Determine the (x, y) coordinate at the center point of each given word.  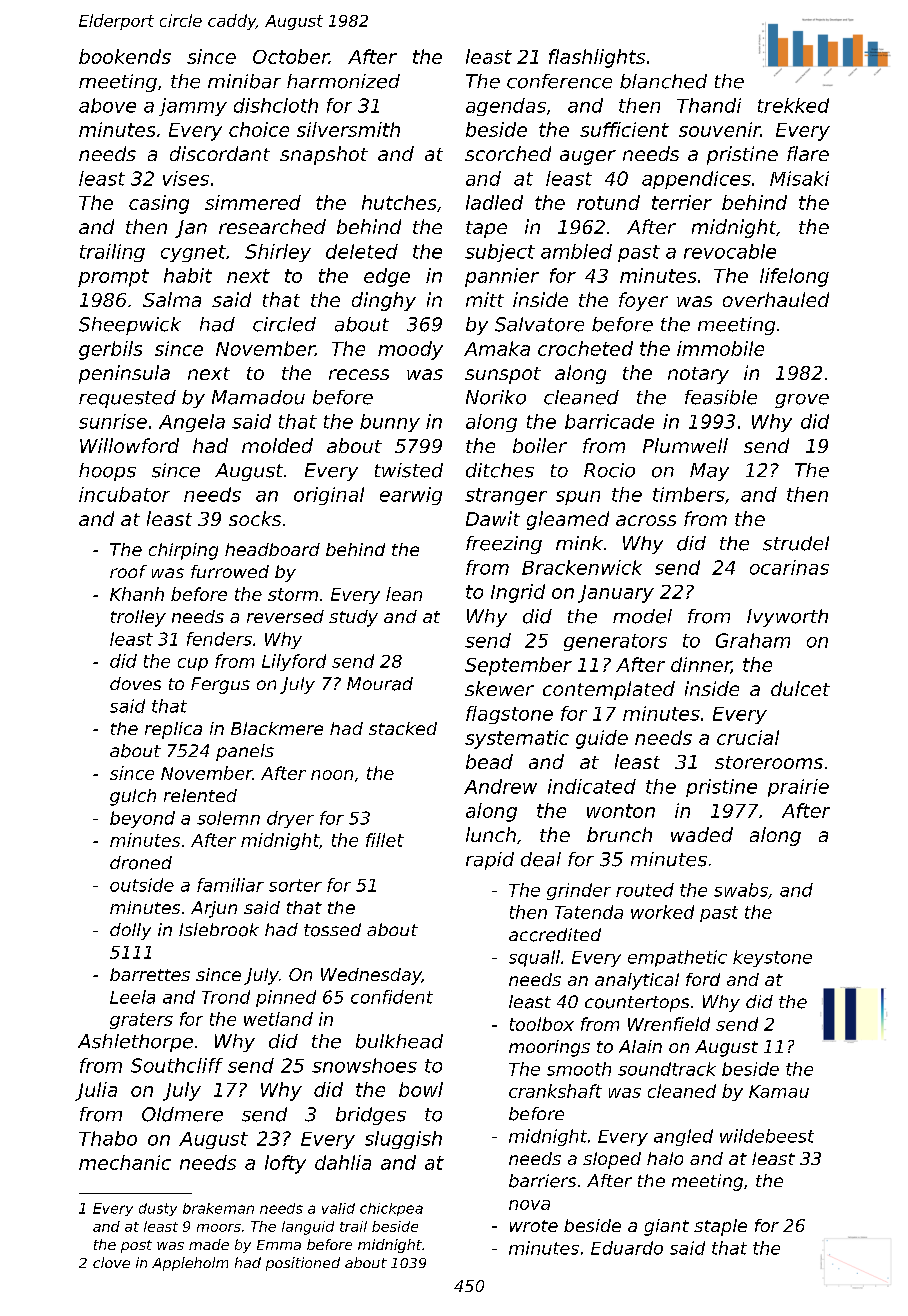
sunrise (113, 421)
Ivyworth (787, 618)
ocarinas (789, 567)
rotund (608, 202)
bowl (421, 1089)
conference (559, 81)
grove (802, 401)
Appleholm (190, 1264)
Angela (192, 423)
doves (135, 683)
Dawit (493, 518)
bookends (125, 56)
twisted (409, 470)
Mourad (380, 684)
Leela (132, 997)
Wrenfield (669, 1024)
